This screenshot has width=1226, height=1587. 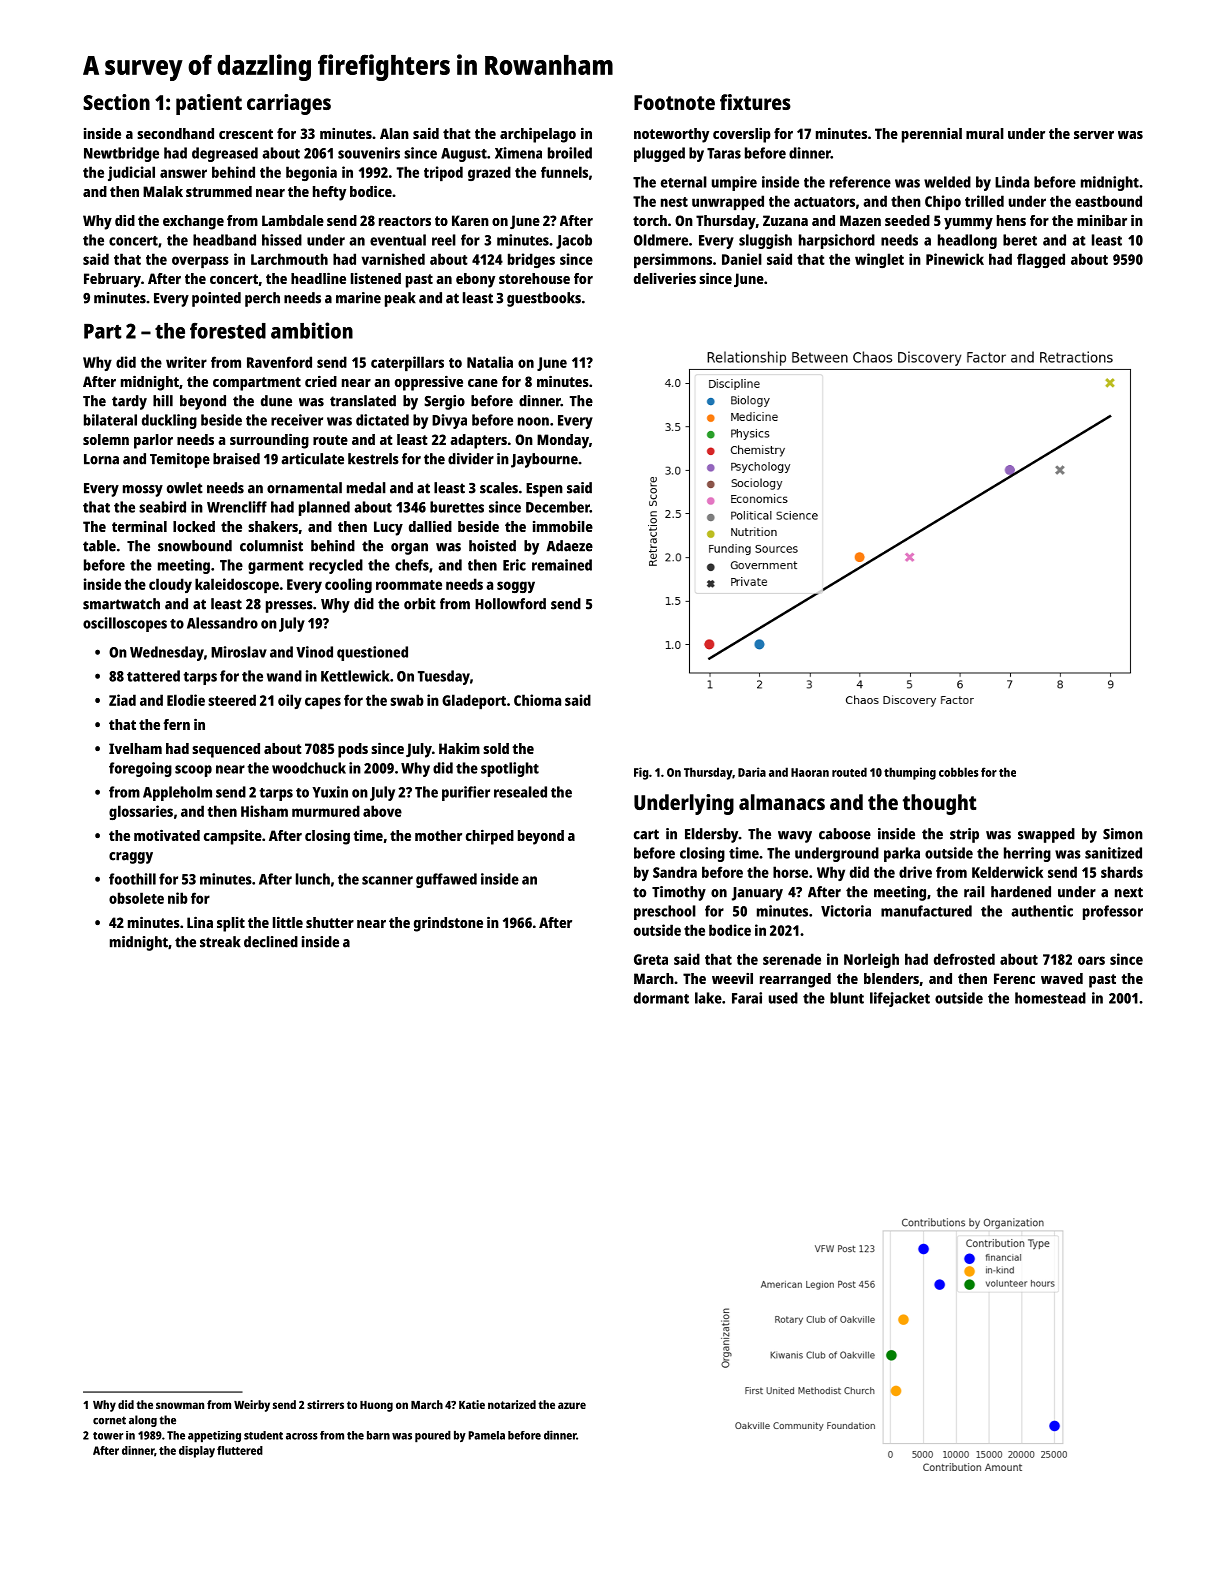 What do you see at coordinates (932, 135) in the screenshot?
I see `perennial` at bounding box center [932, 135].
